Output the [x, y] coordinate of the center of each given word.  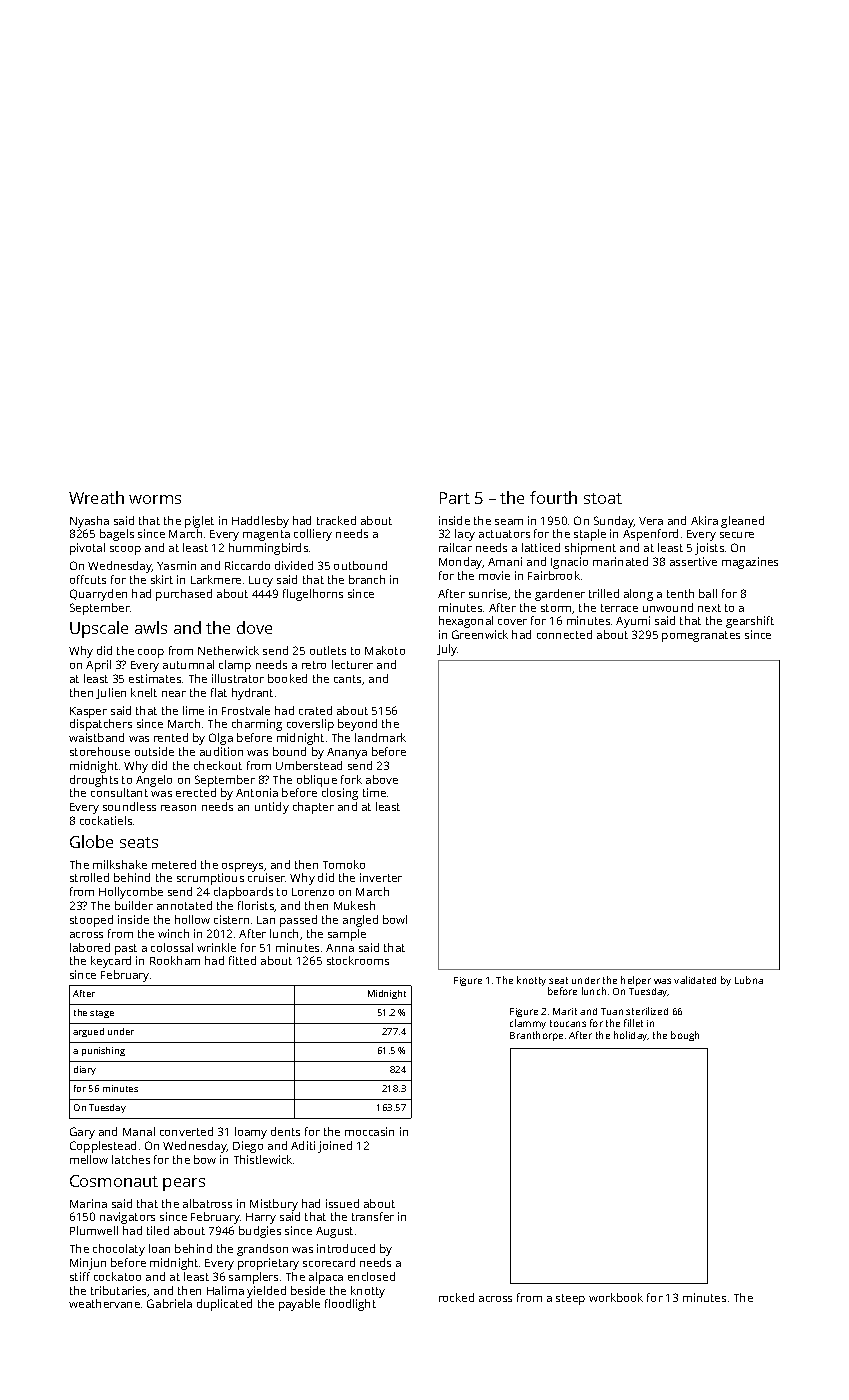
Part [455, 498]
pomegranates [701, 636]
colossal [172, 947]
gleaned [742, 522]
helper [636, 981]
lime [193, 710]
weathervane [104, 1303]
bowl [395, 919]
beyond [357, 725]
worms [155, 499]
